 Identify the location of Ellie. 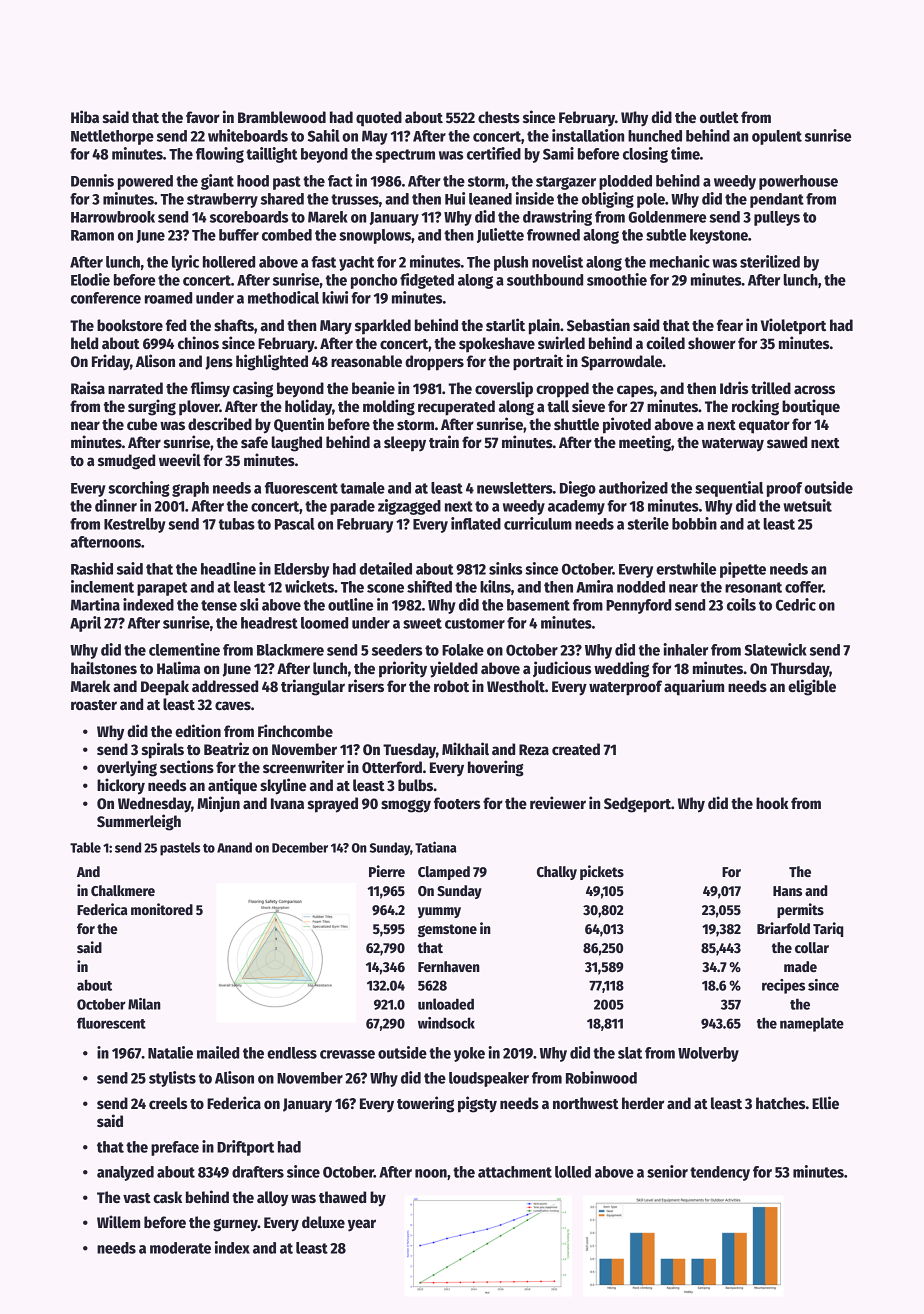
(825, 1102).
